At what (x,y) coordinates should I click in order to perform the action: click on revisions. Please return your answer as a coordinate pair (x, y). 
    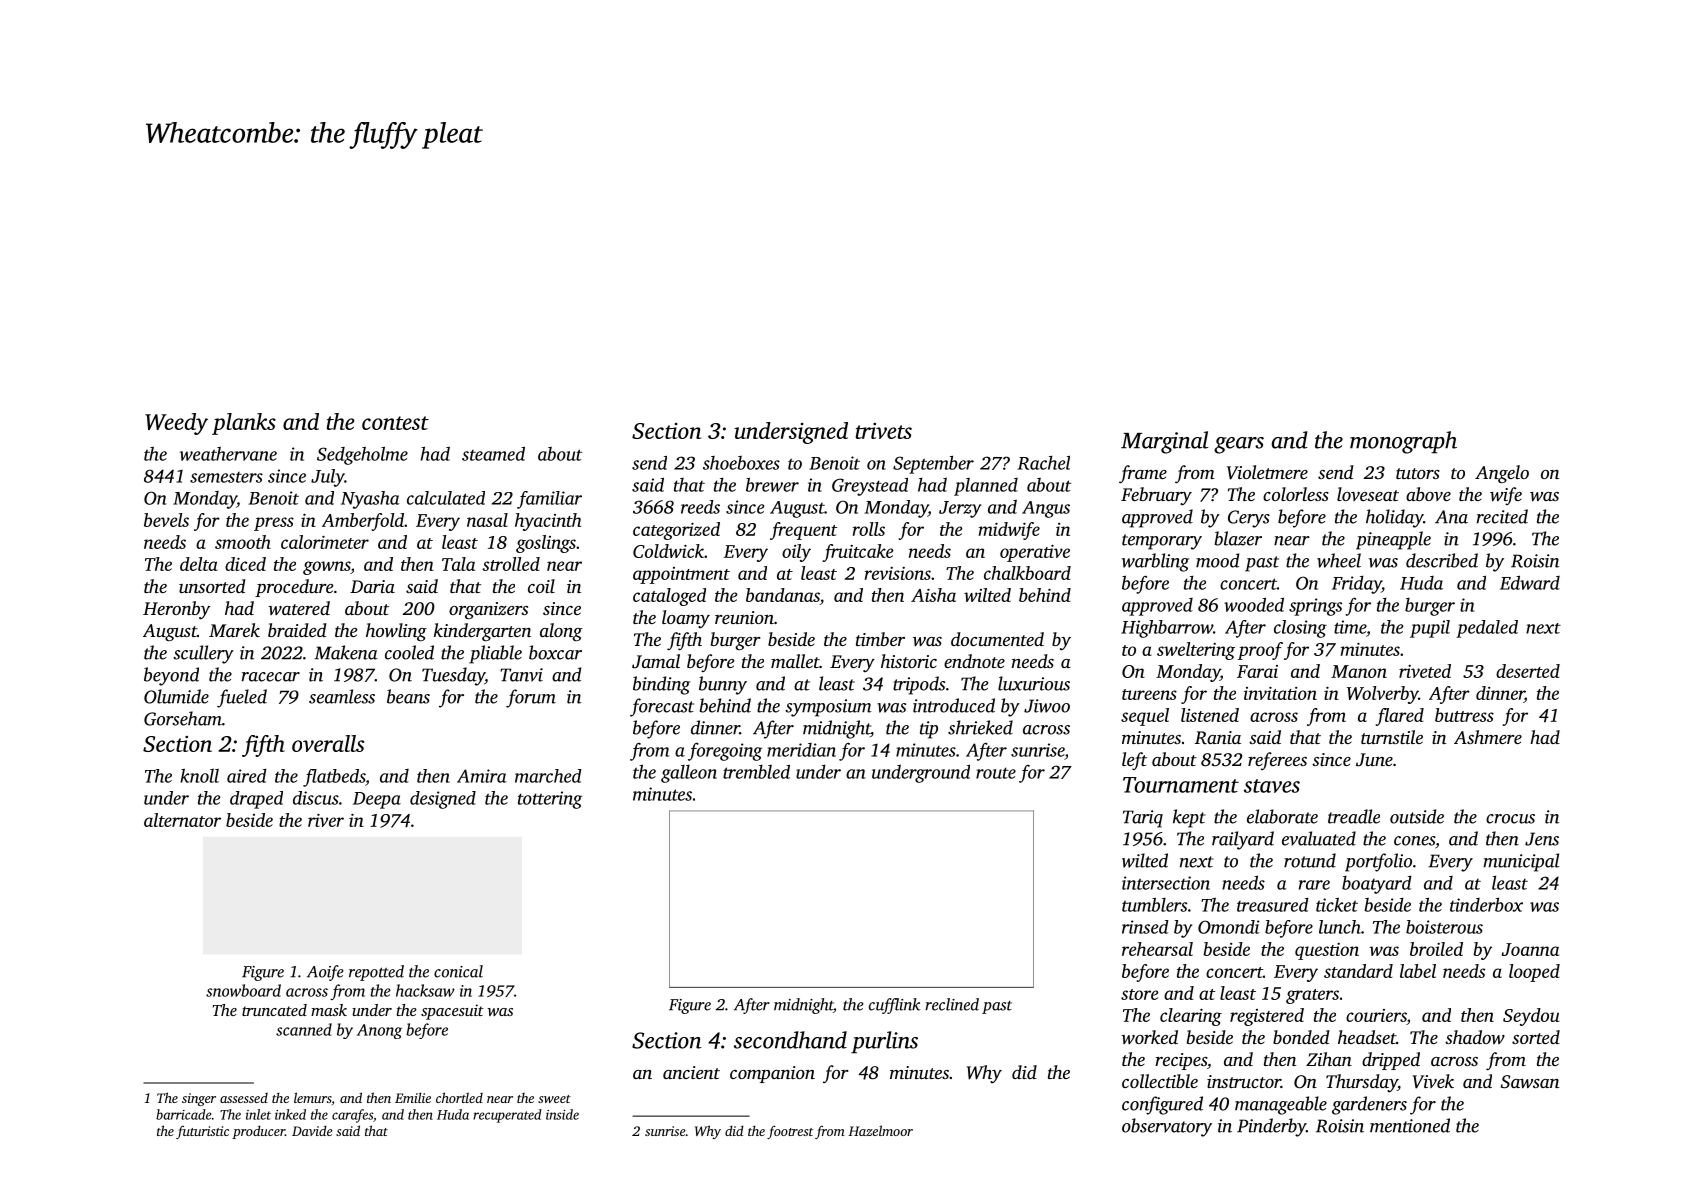
    Looking at the image, I should click on (898, 573).
